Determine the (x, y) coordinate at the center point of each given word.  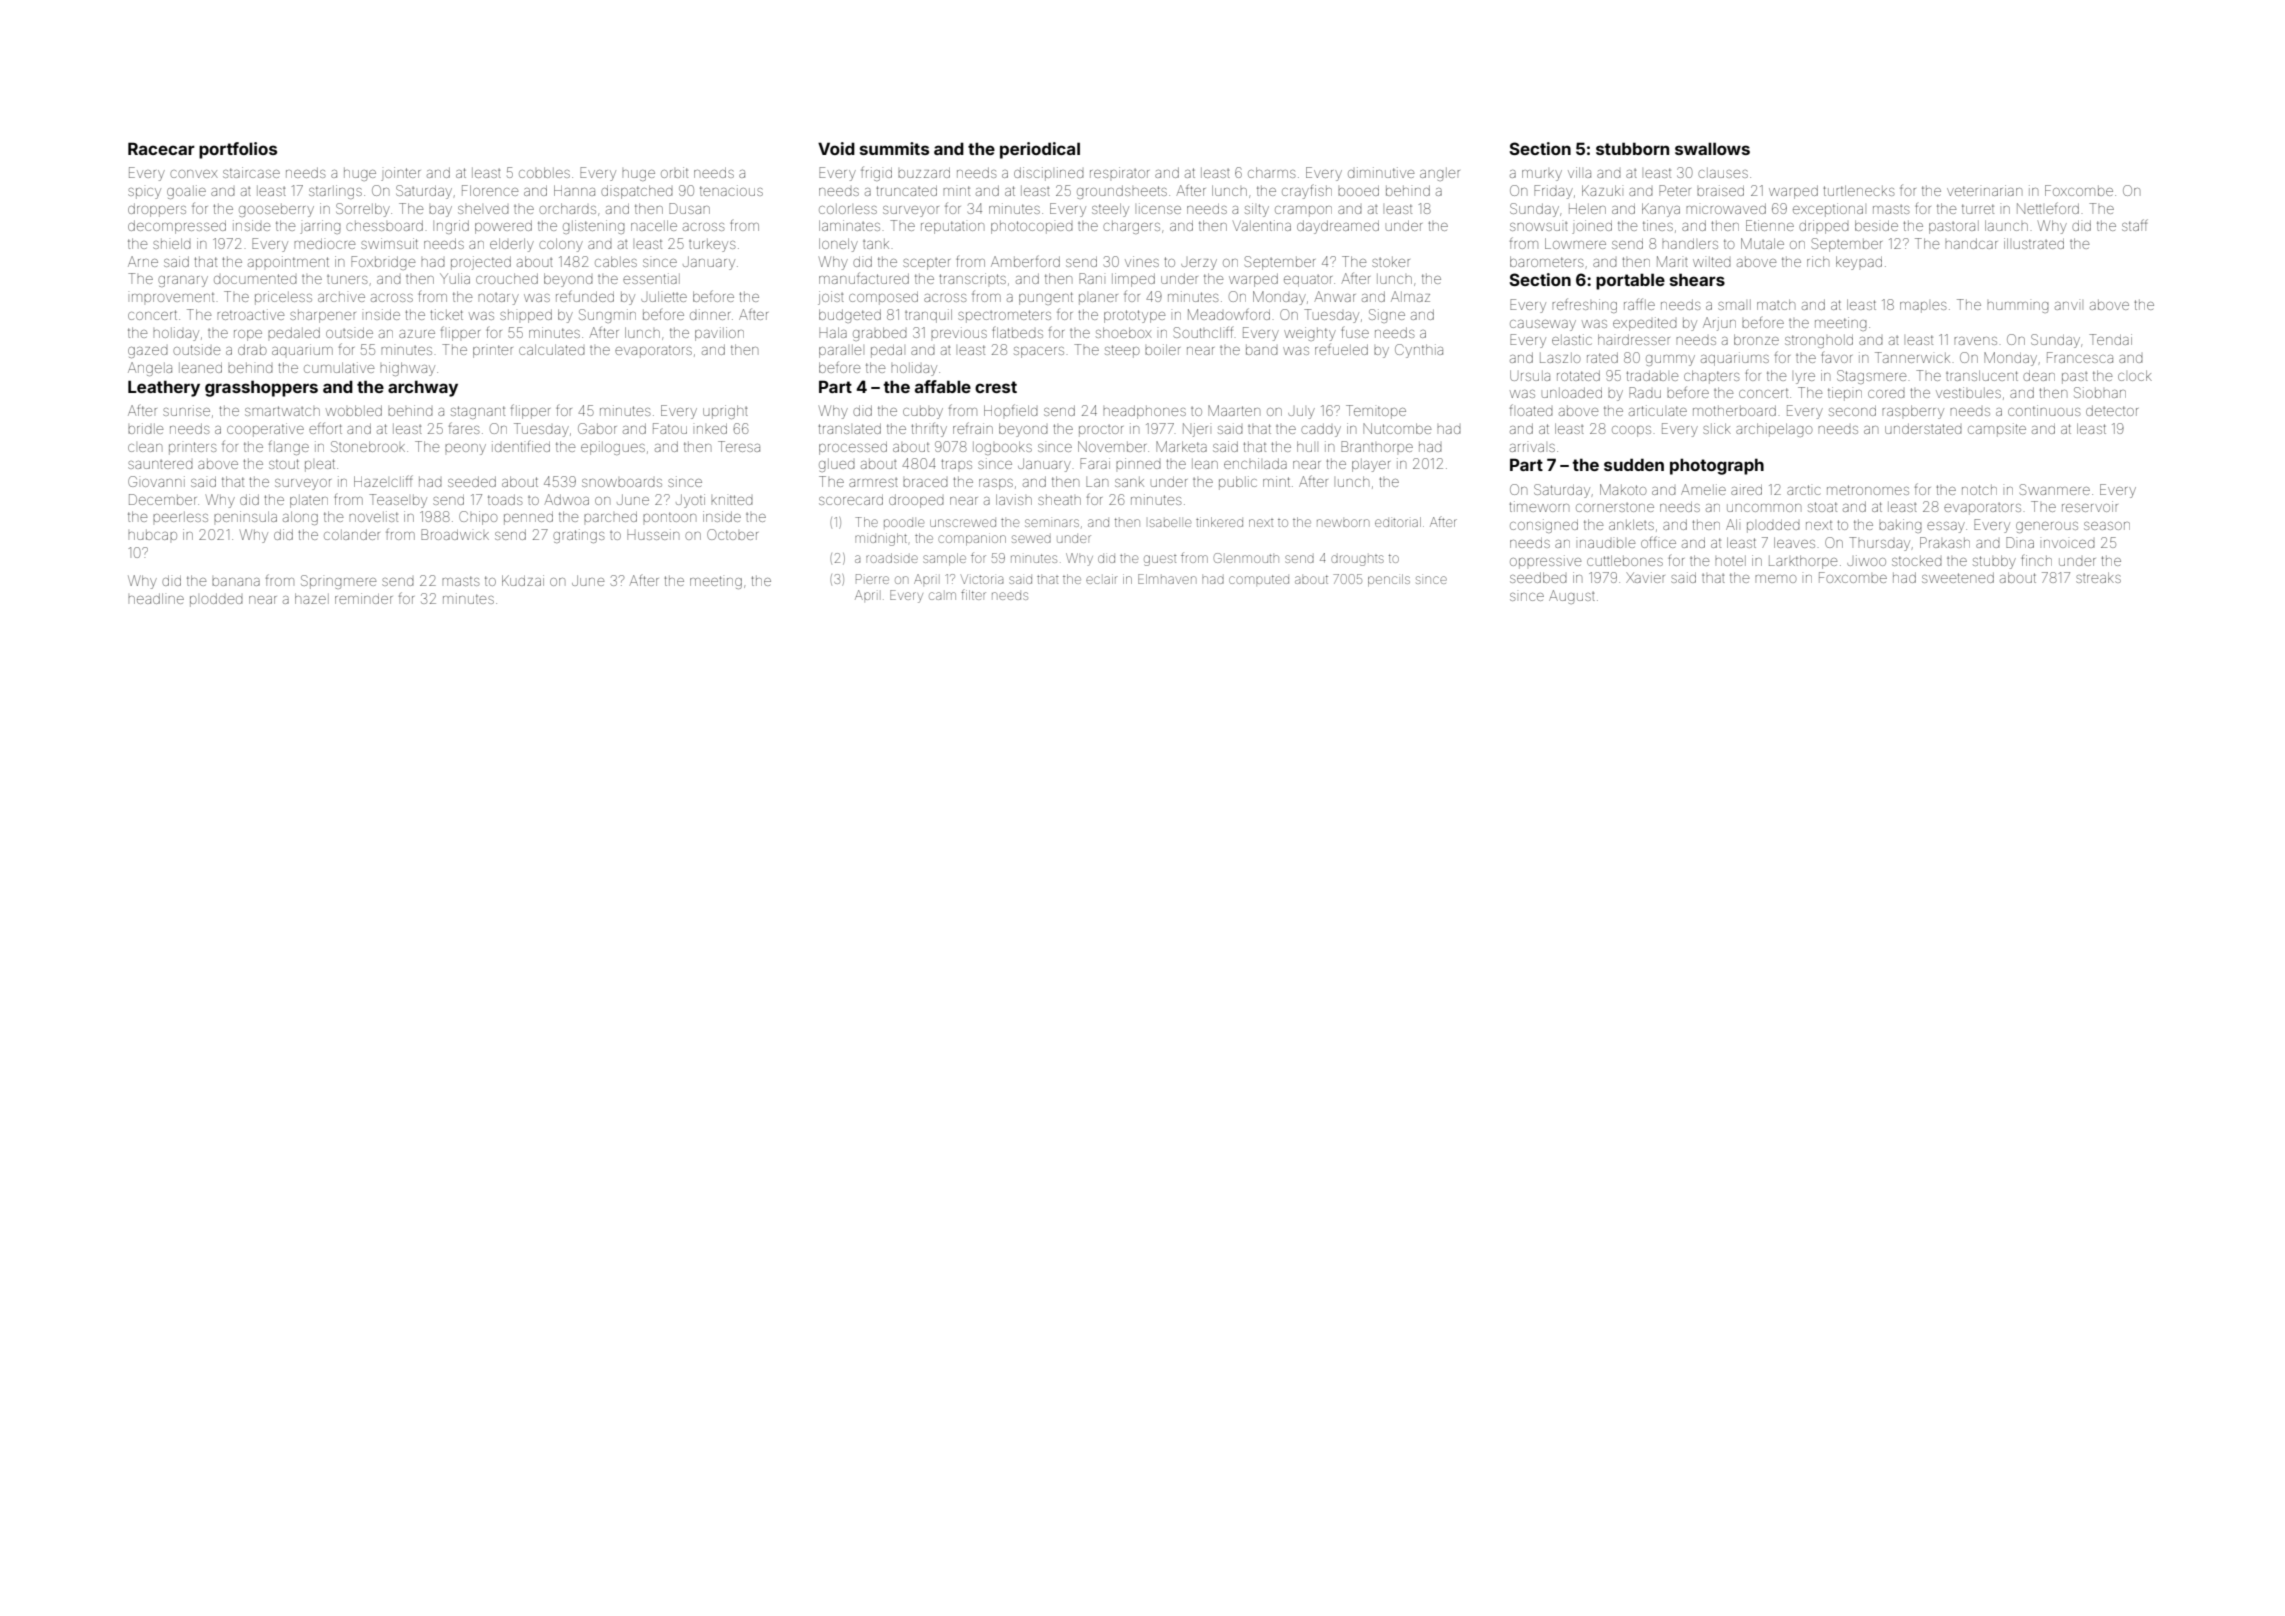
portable (1630, 281)
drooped (916, 501)
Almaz (1410, 296)
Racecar (161, 148)
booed (1358, 191)
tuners (347, 279)
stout (284, 464)
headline (156, 598)
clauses (1723, 173)
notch (1979, 490)
